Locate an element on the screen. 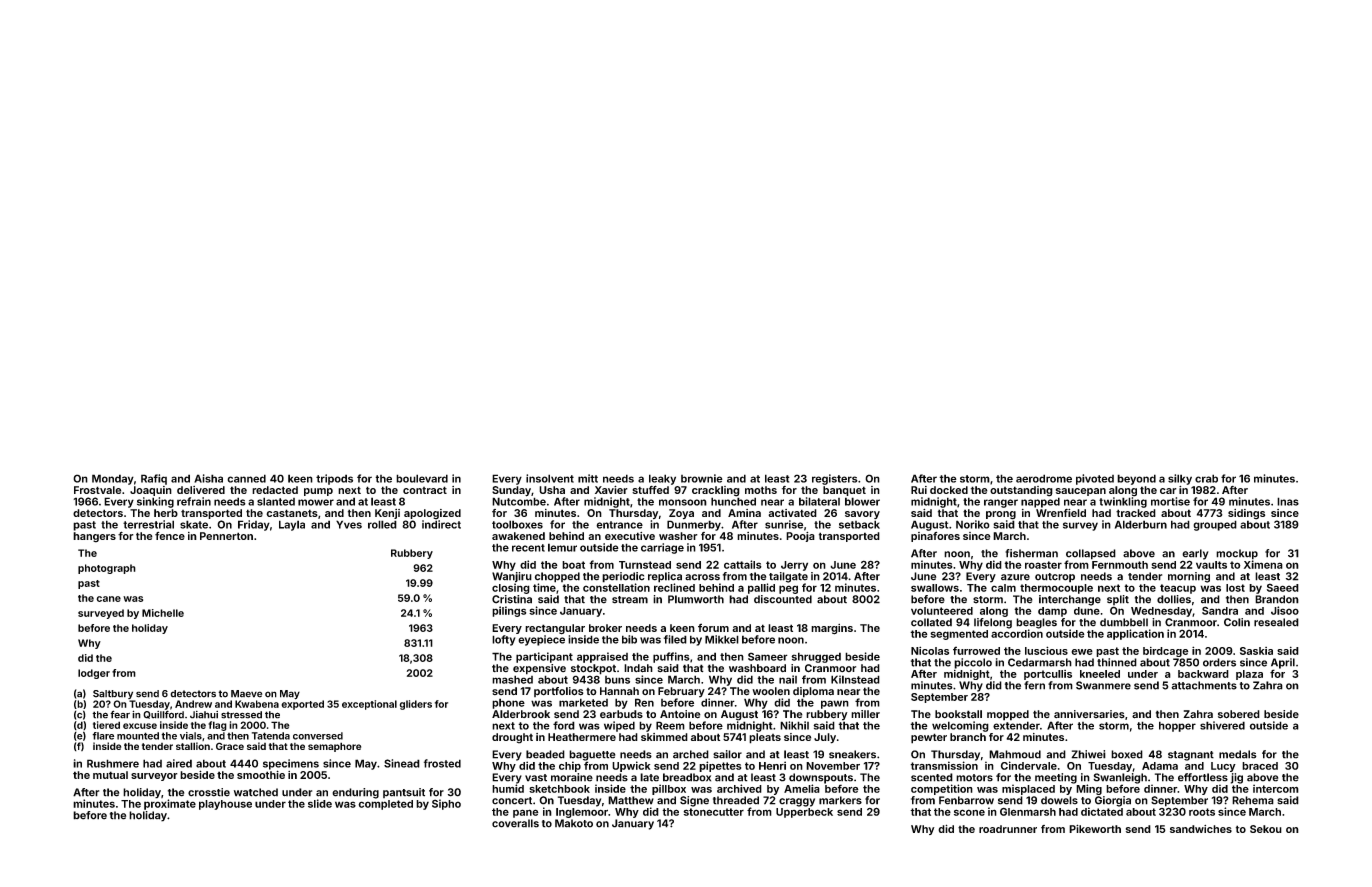  Makoto is located at coordinates (574, 823).
